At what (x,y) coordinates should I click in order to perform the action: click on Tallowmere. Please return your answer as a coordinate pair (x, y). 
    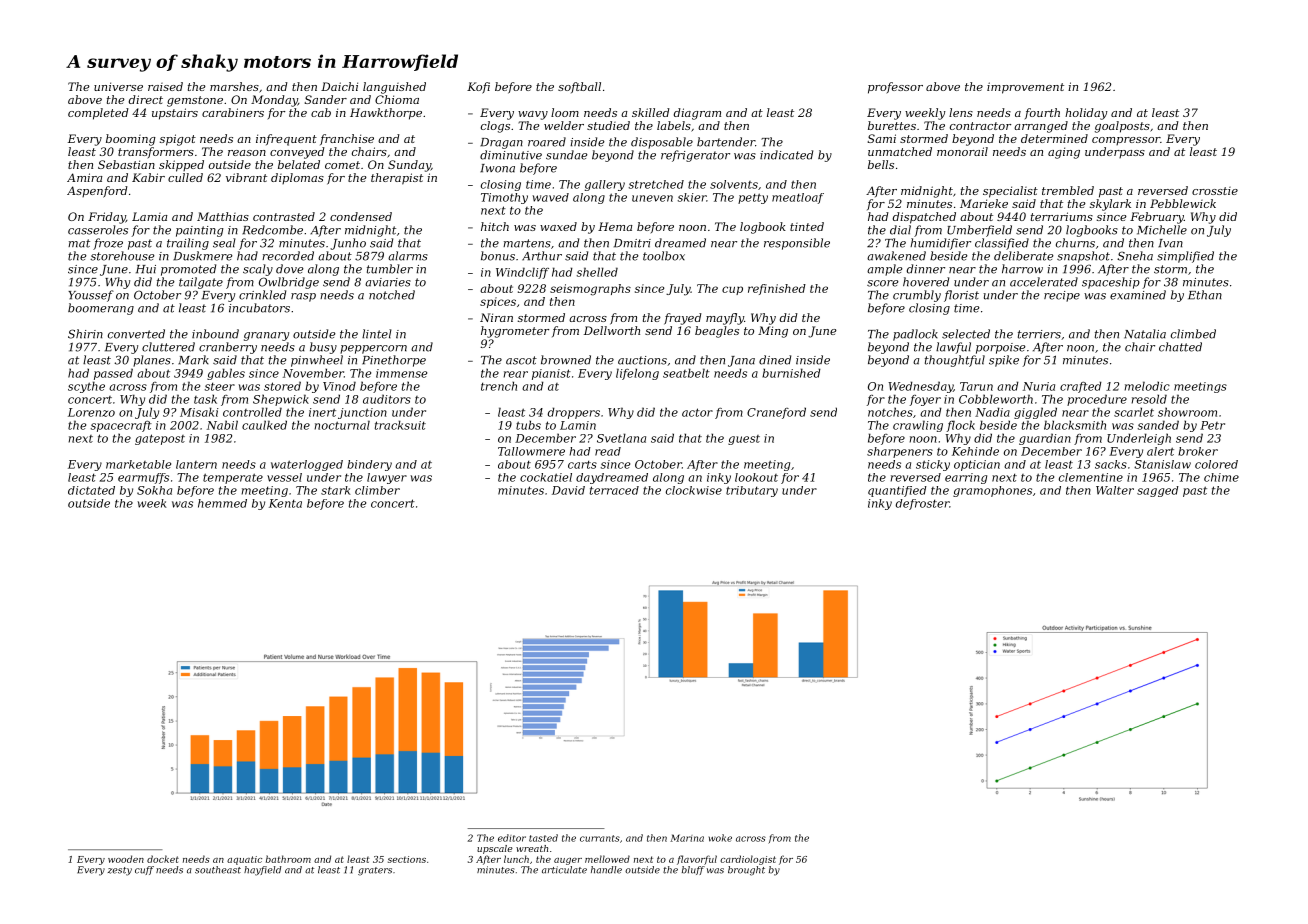
    Looking at the image, I should click on (531, 451).
